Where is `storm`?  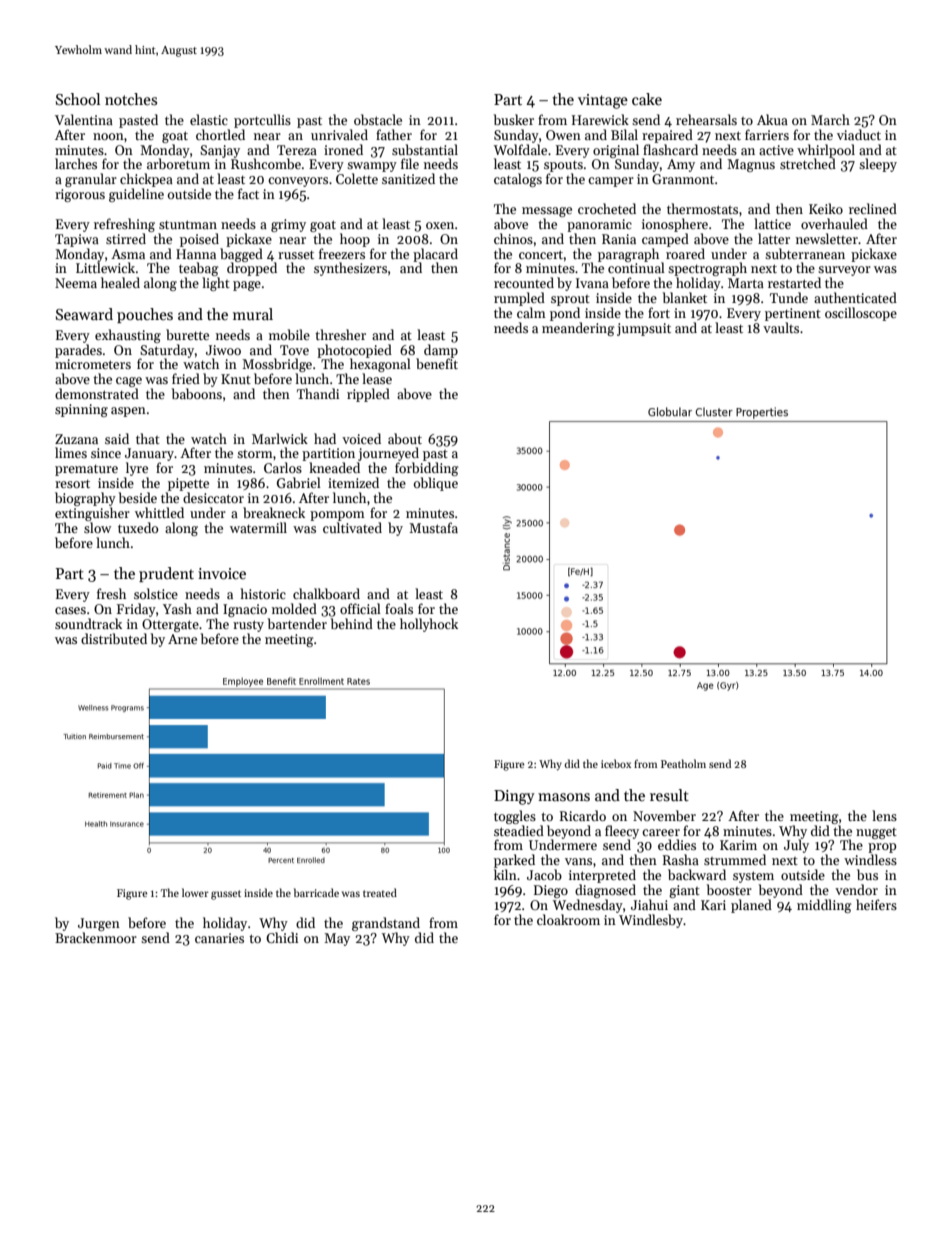 storm is located at coordinates (255, 454).
